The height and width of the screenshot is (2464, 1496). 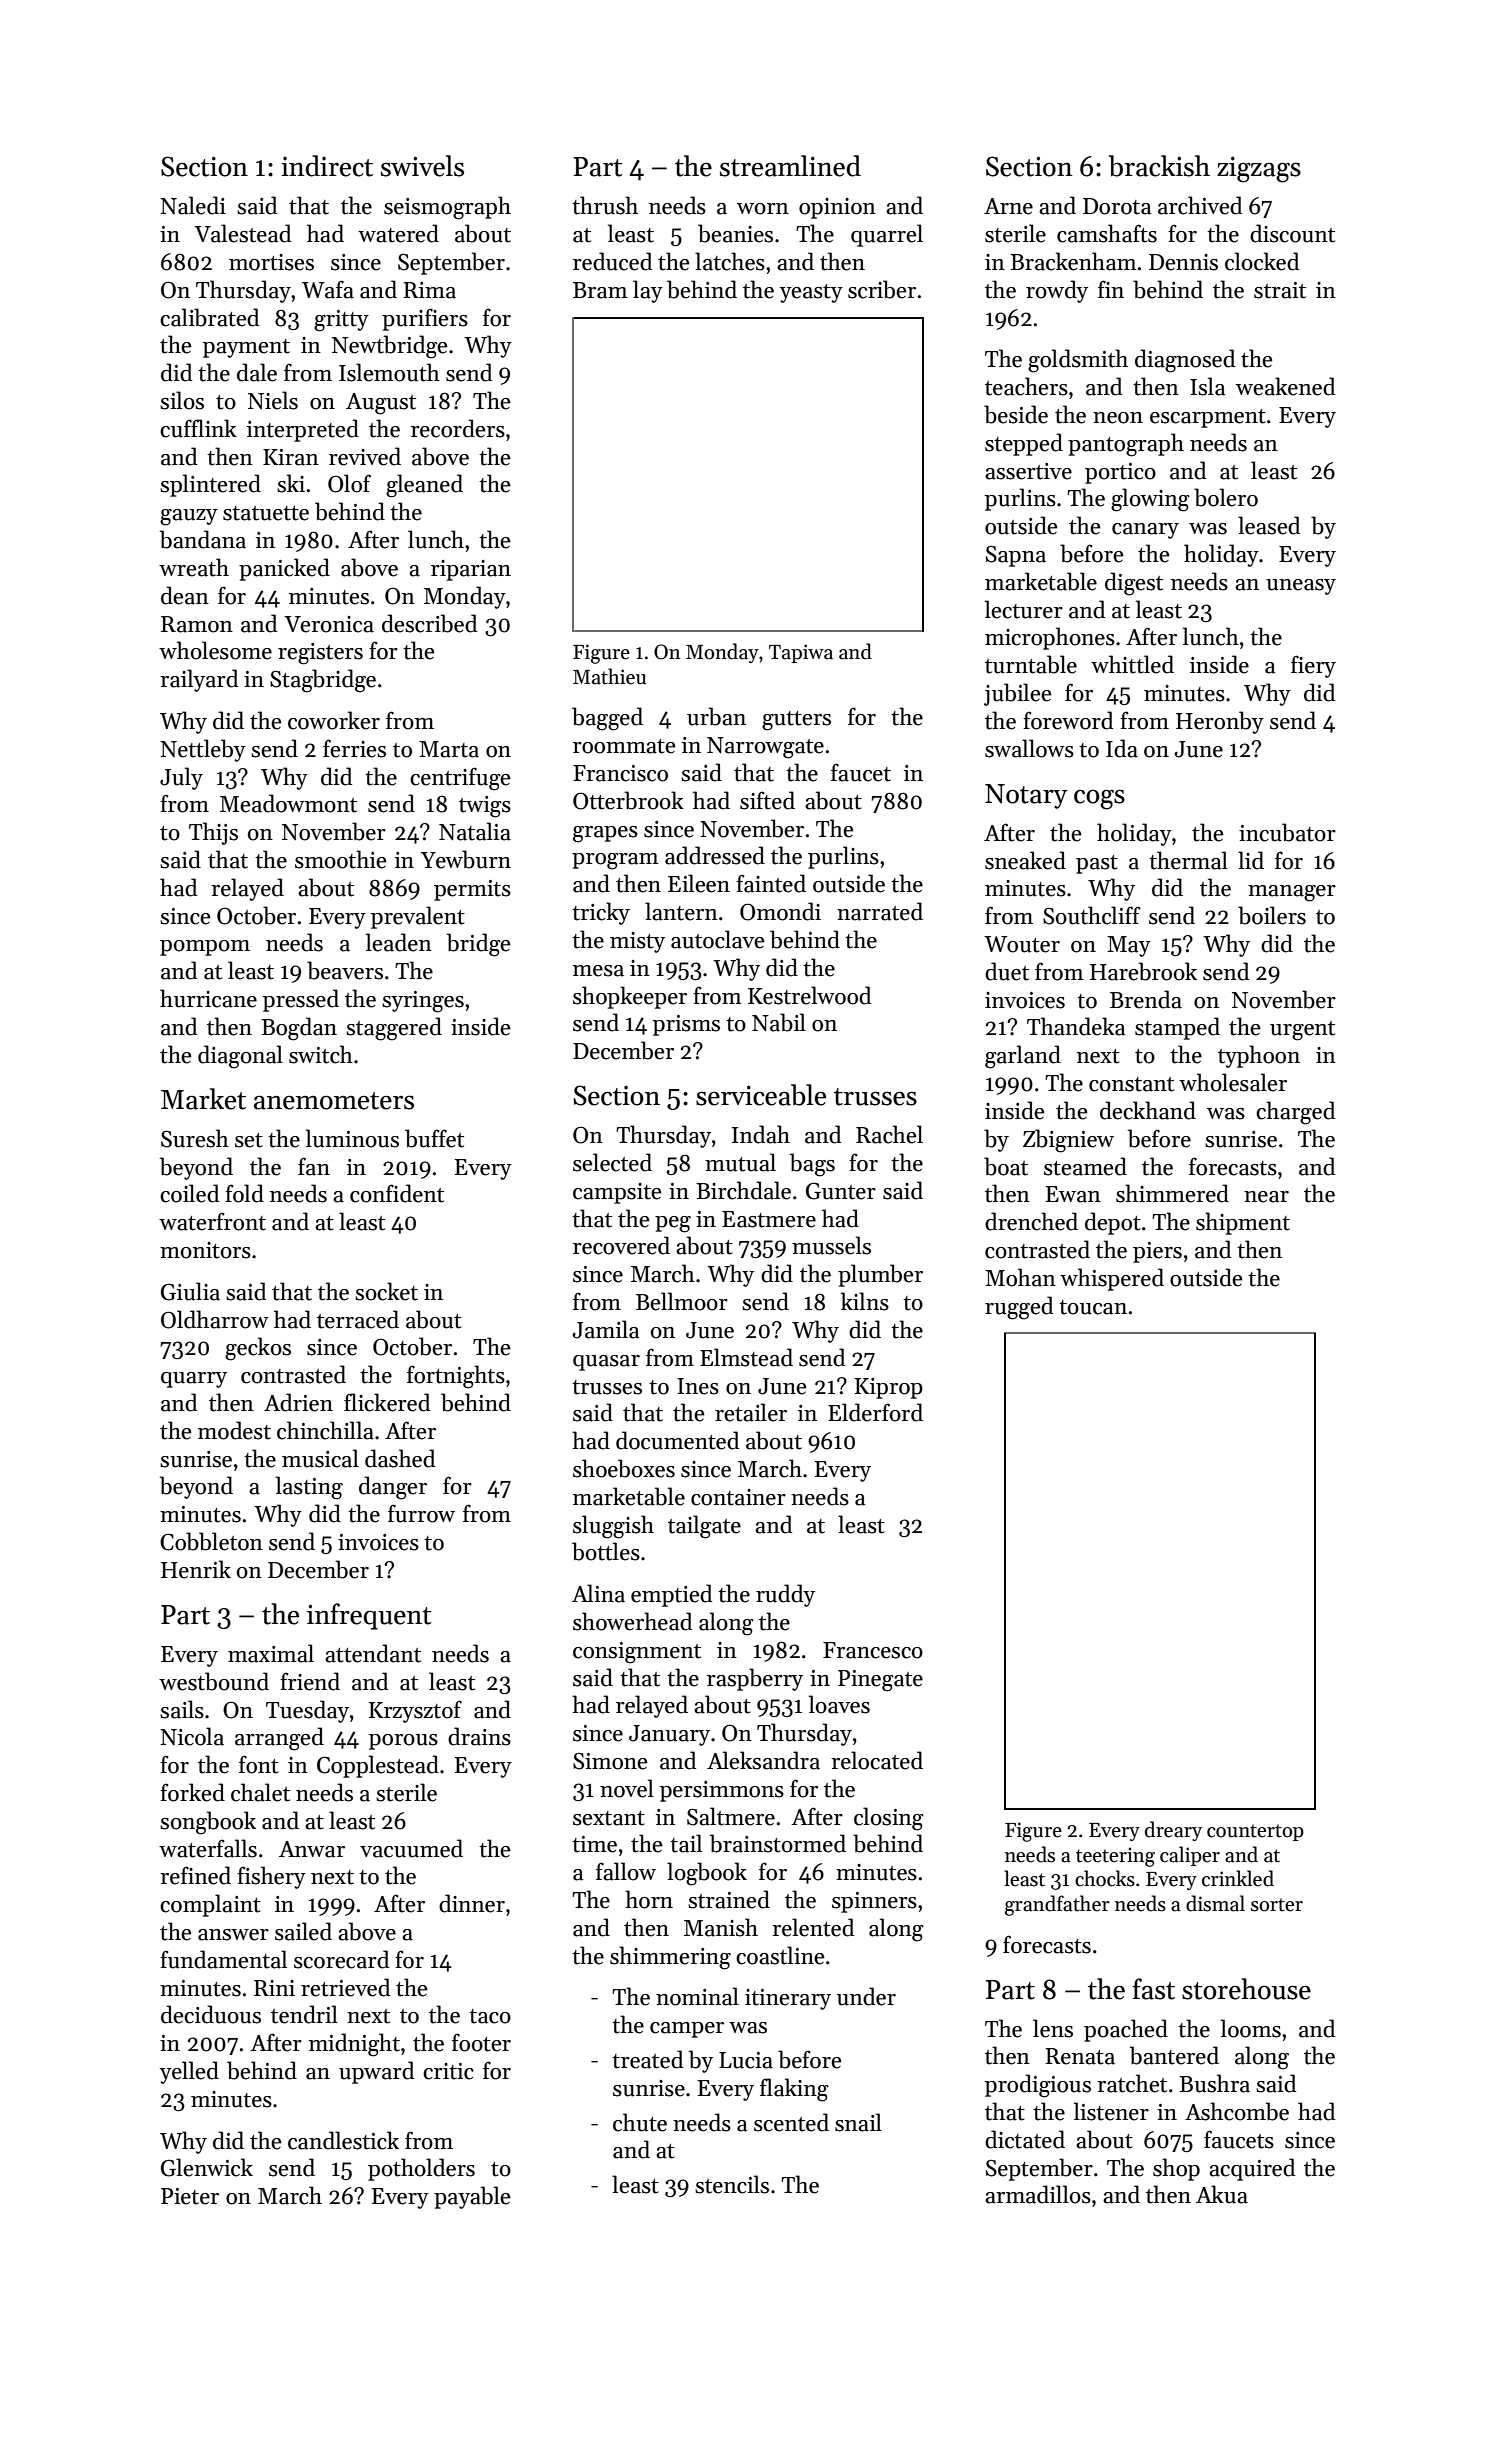 I want to click on spinners, so click(x=874, y=1902).
